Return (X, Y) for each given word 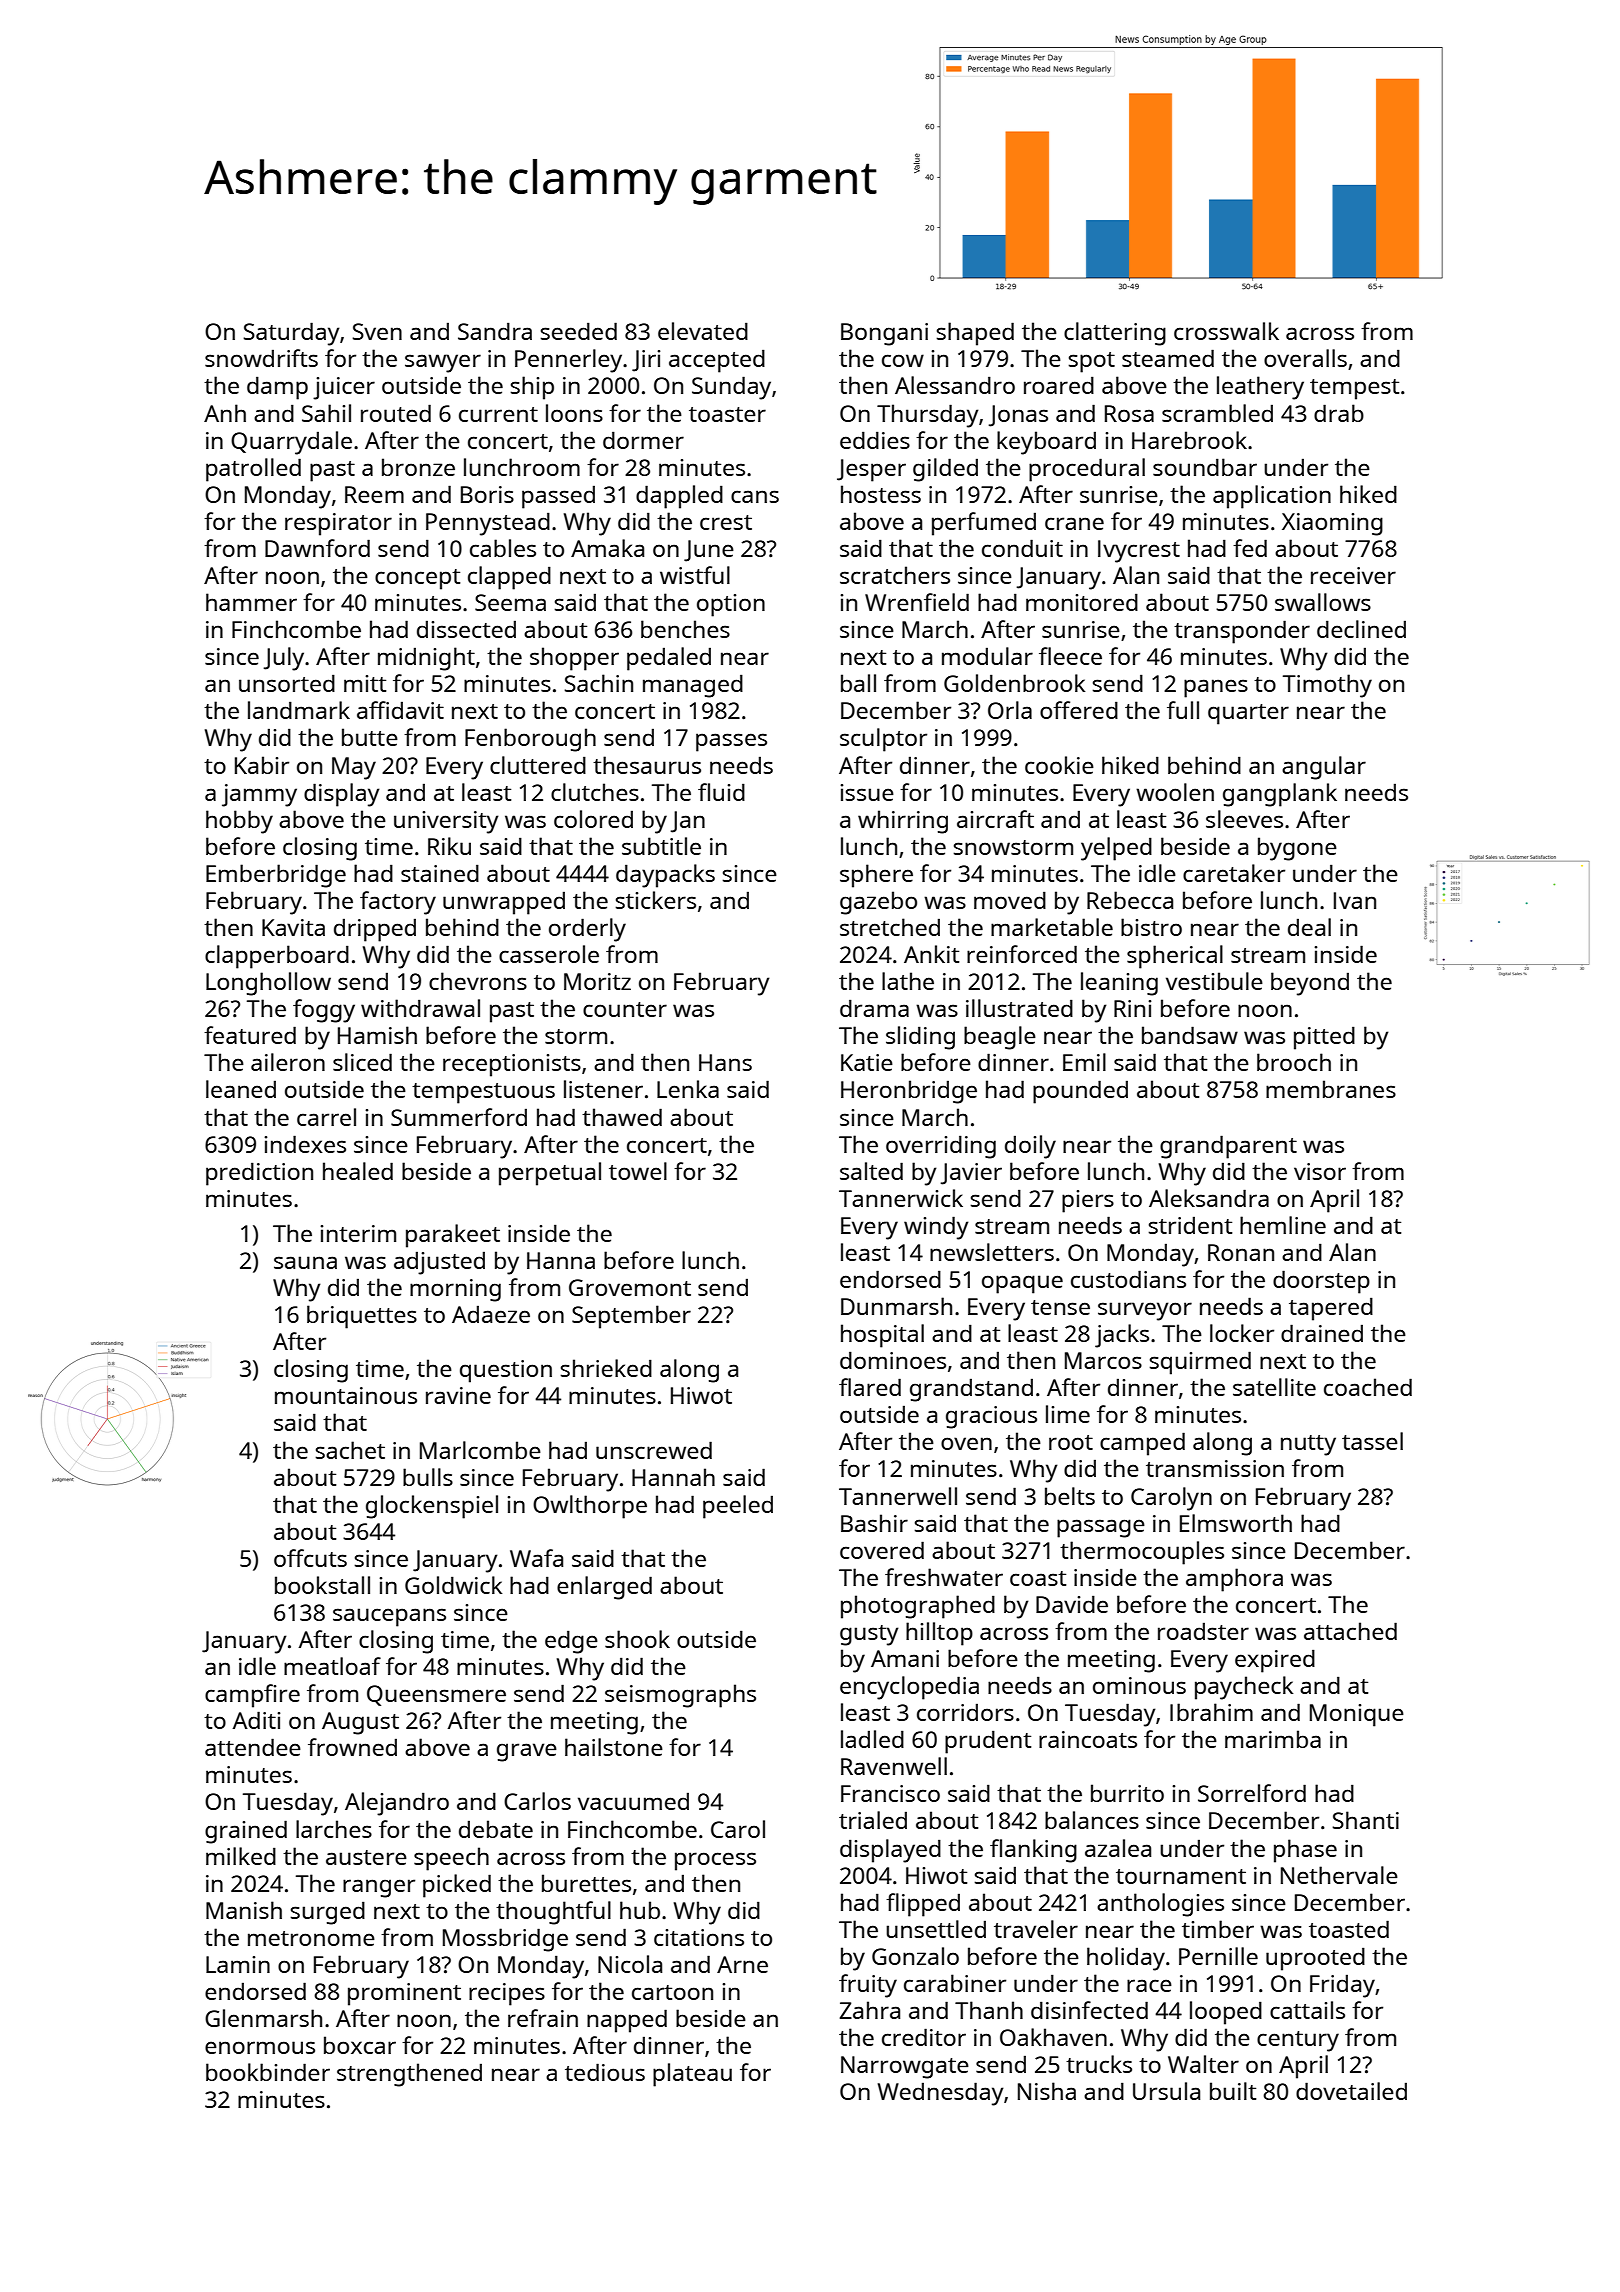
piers (1088, 1201)
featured (250, 1035)
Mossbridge (505, 1940)
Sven (377, 331)
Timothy (1327, 686)
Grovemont (630, 1287)
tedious (605, 2072)
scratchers (895, 575)
